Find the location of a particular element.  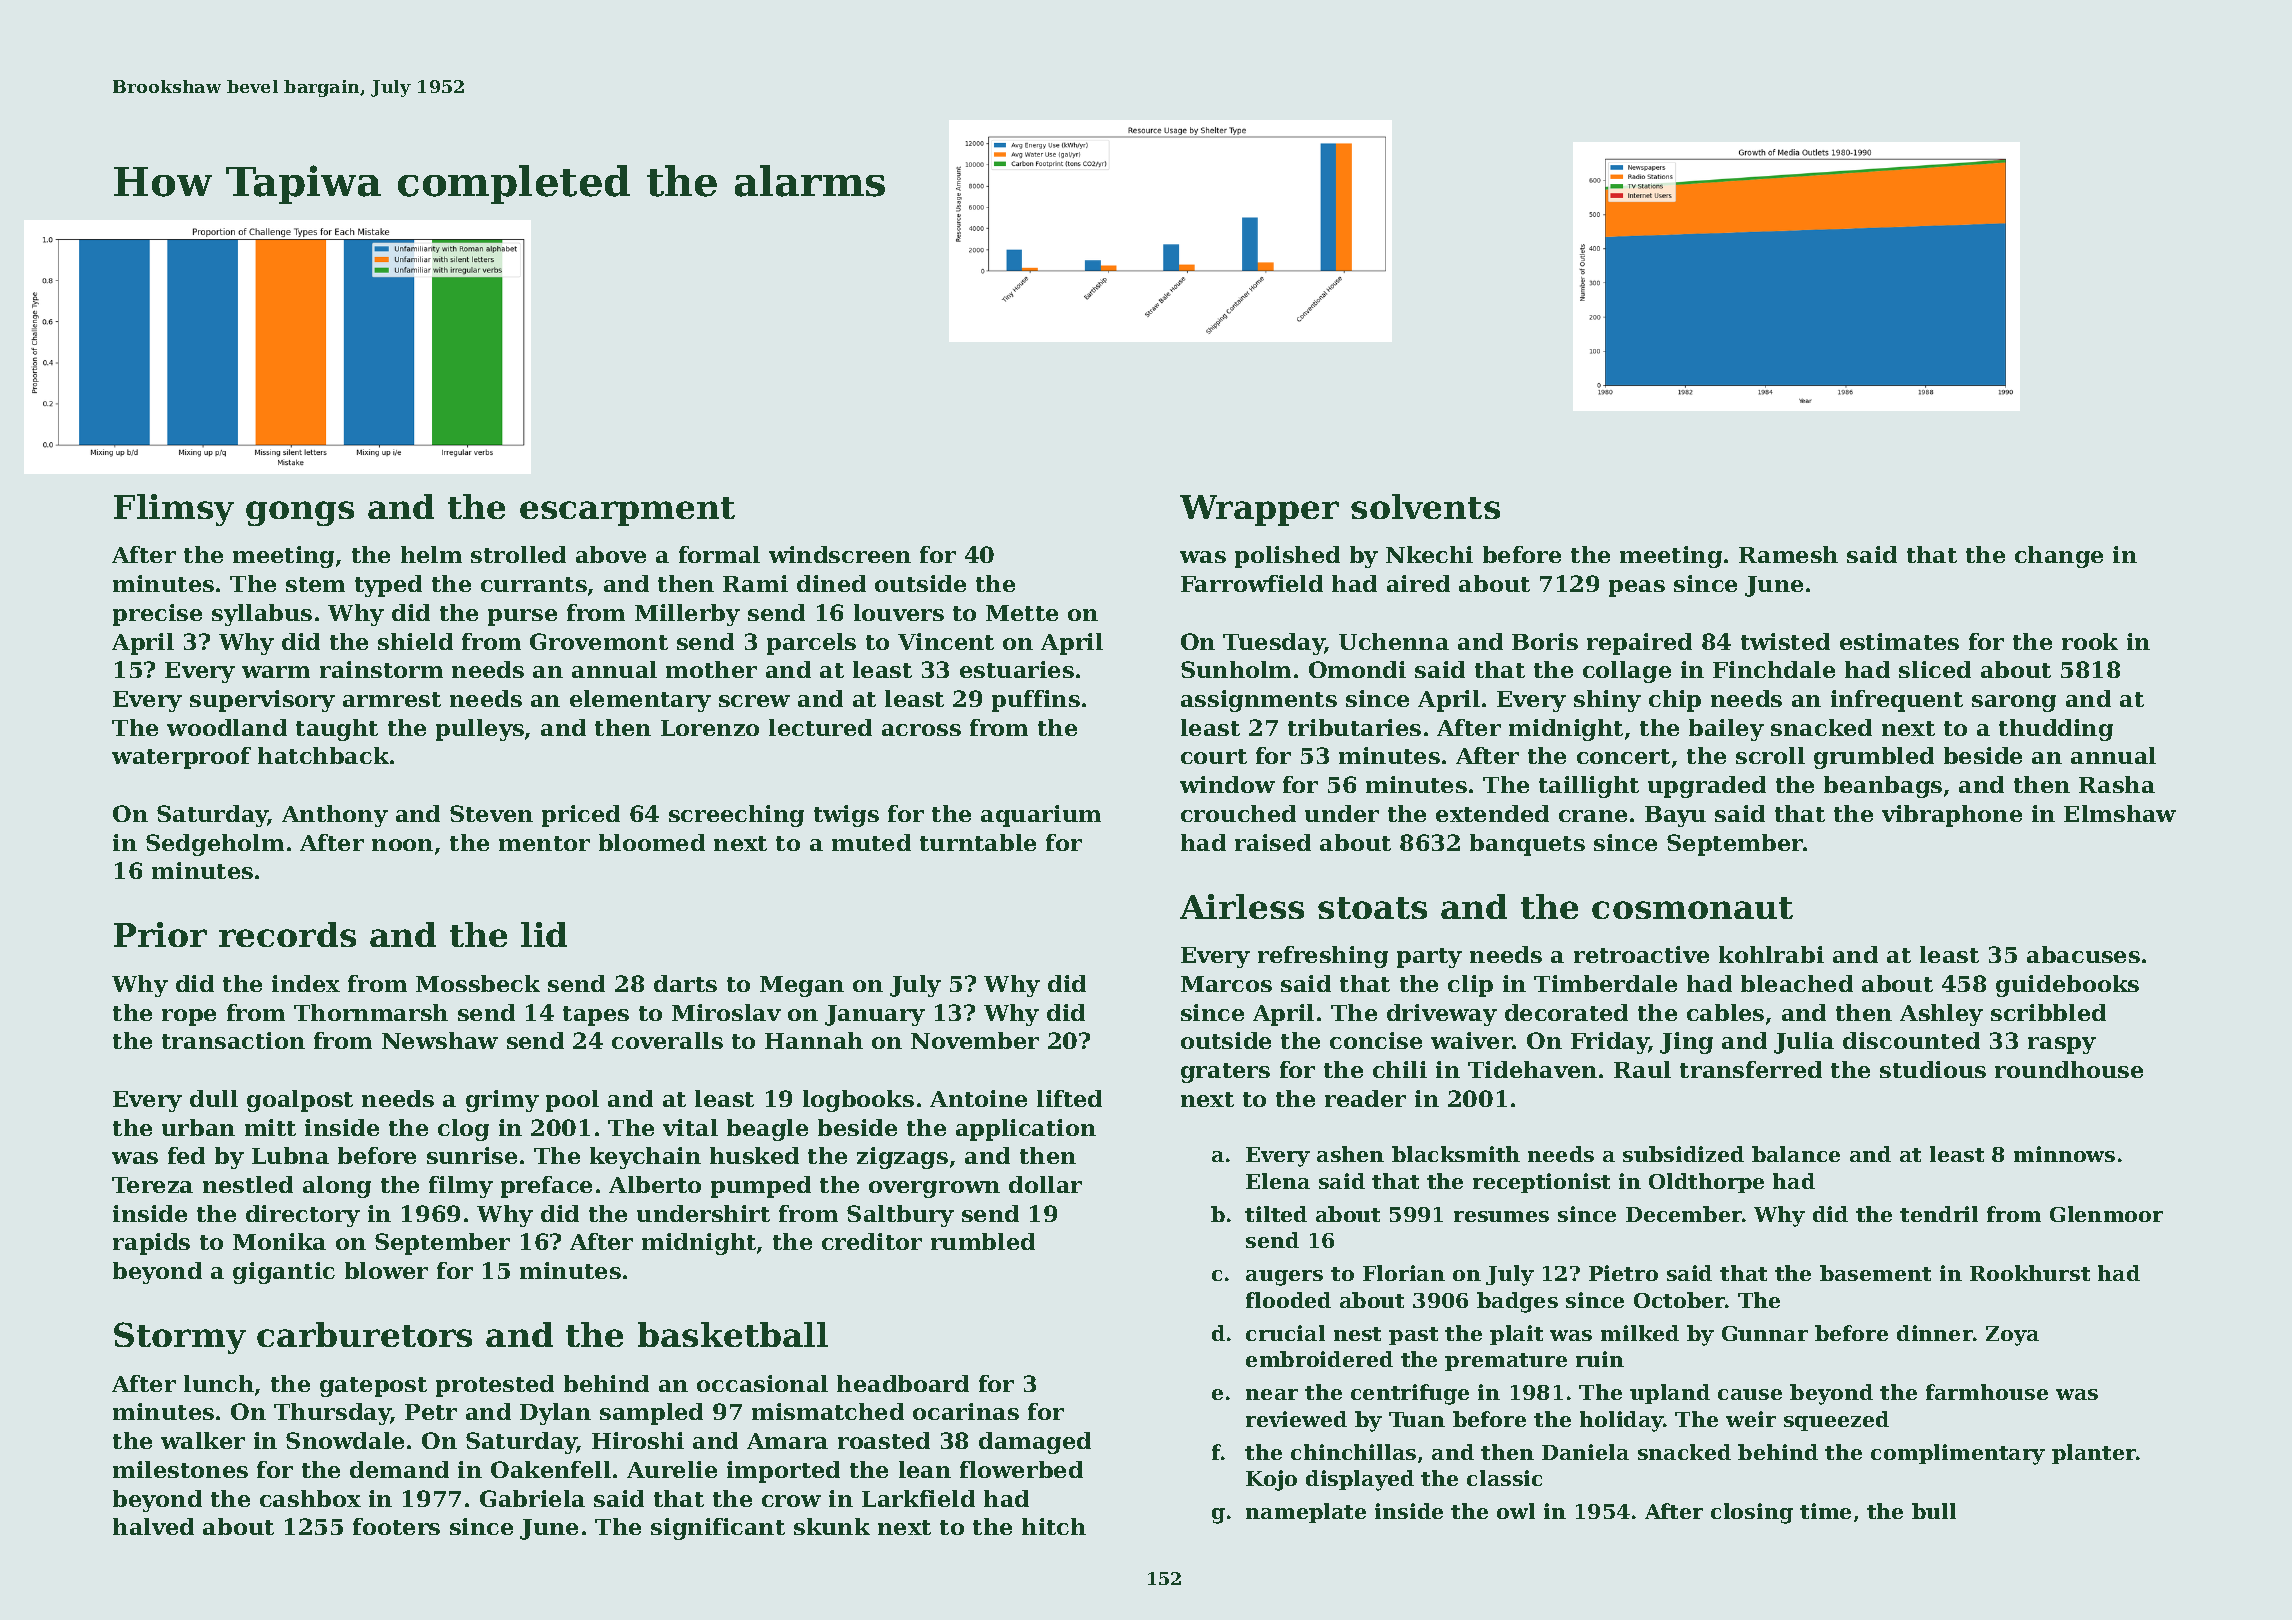

windscreen is located at coordinates (840, 554).
